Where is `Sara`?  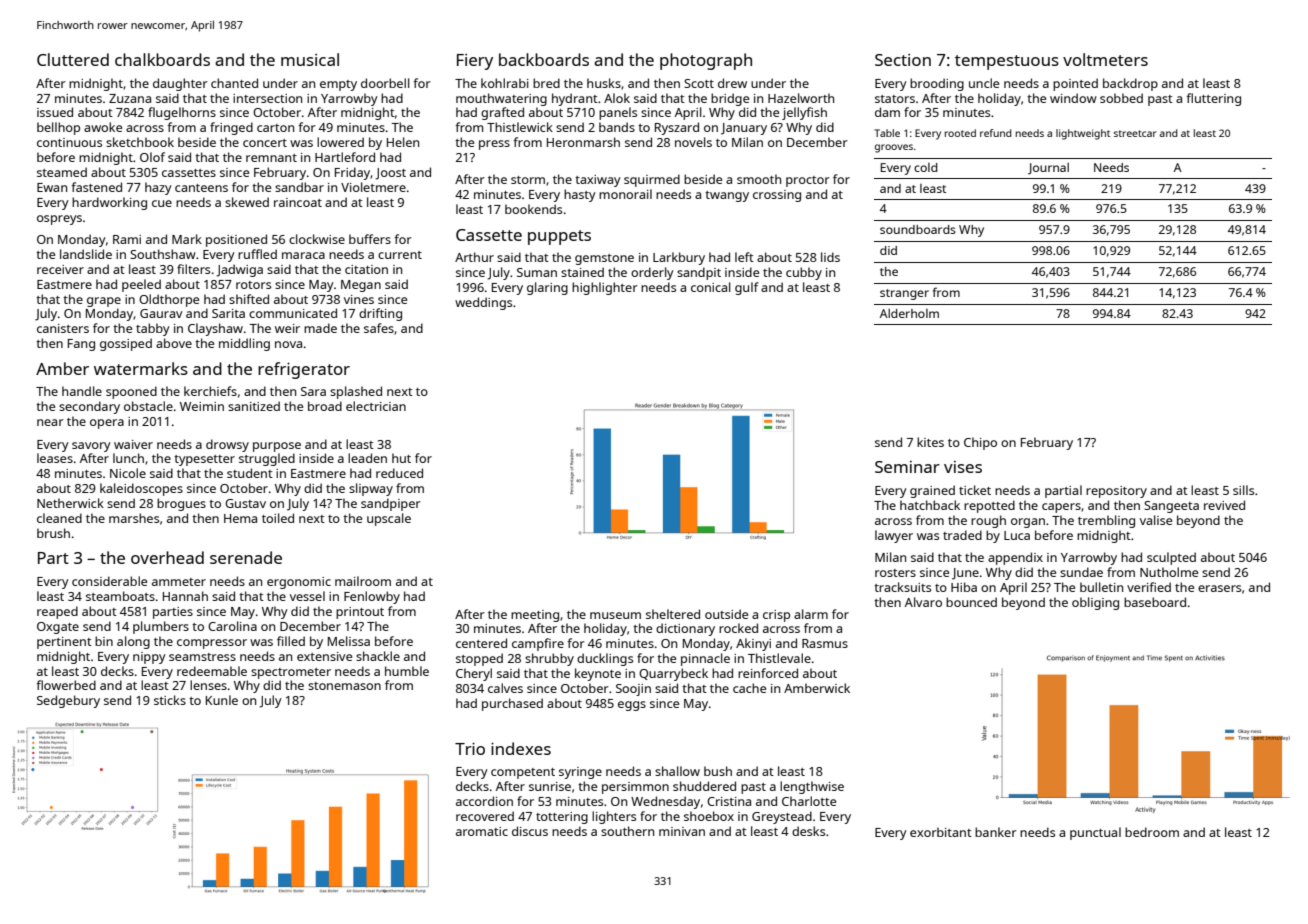
Sara is located at coordinates (313, 391).
